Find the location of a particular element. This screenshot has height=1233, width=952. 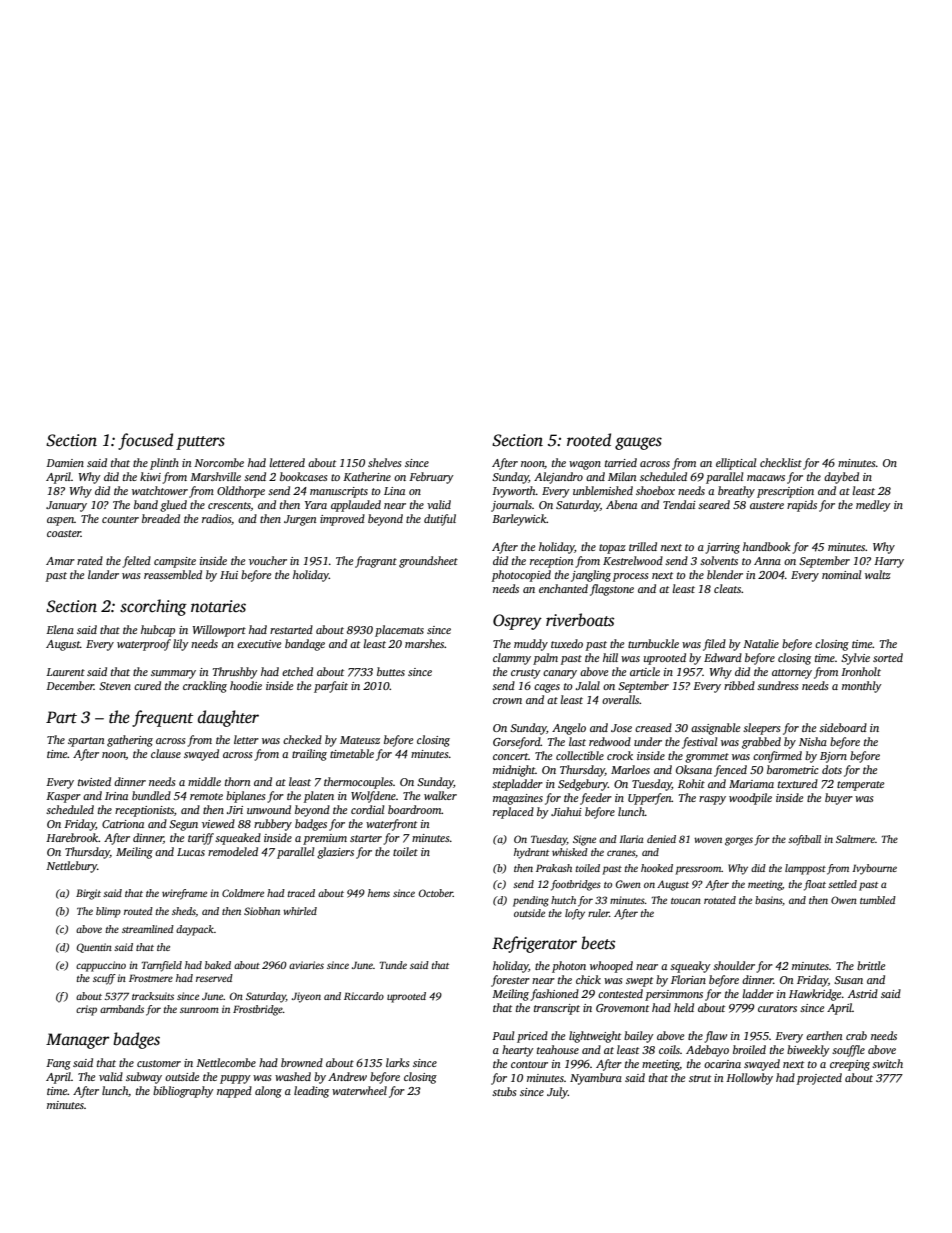

Anna is located at coordinates (767, 561).
